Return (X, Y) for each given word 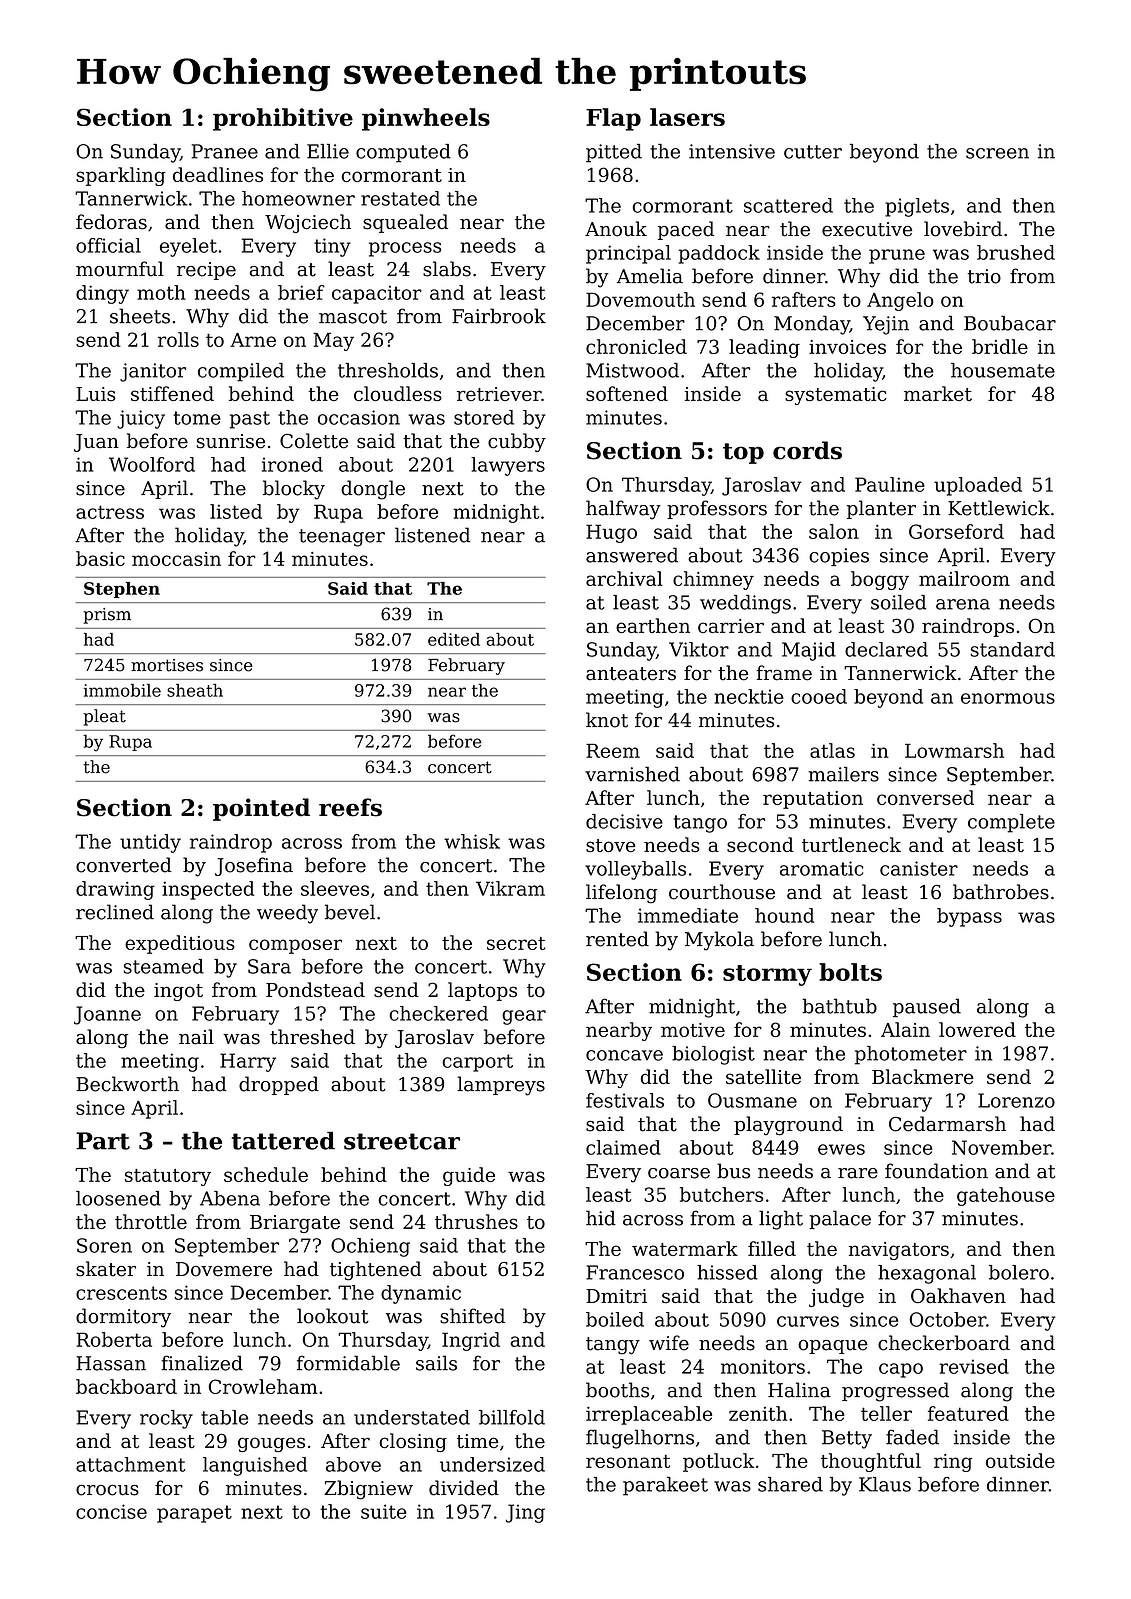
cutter (813, 152)
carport (477, 1063)
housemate (1003, 370)
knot (607, 720)
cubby (517, 442)
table (224, 1417)
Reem (613, 750)
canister (919, 868)
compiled (241, 372)
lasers (687, 117)
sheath (195, 690)
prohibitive (283, 119)
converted (124, 865)
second (760, 844)
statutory (168, 1177)
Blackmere (923, 1076)
